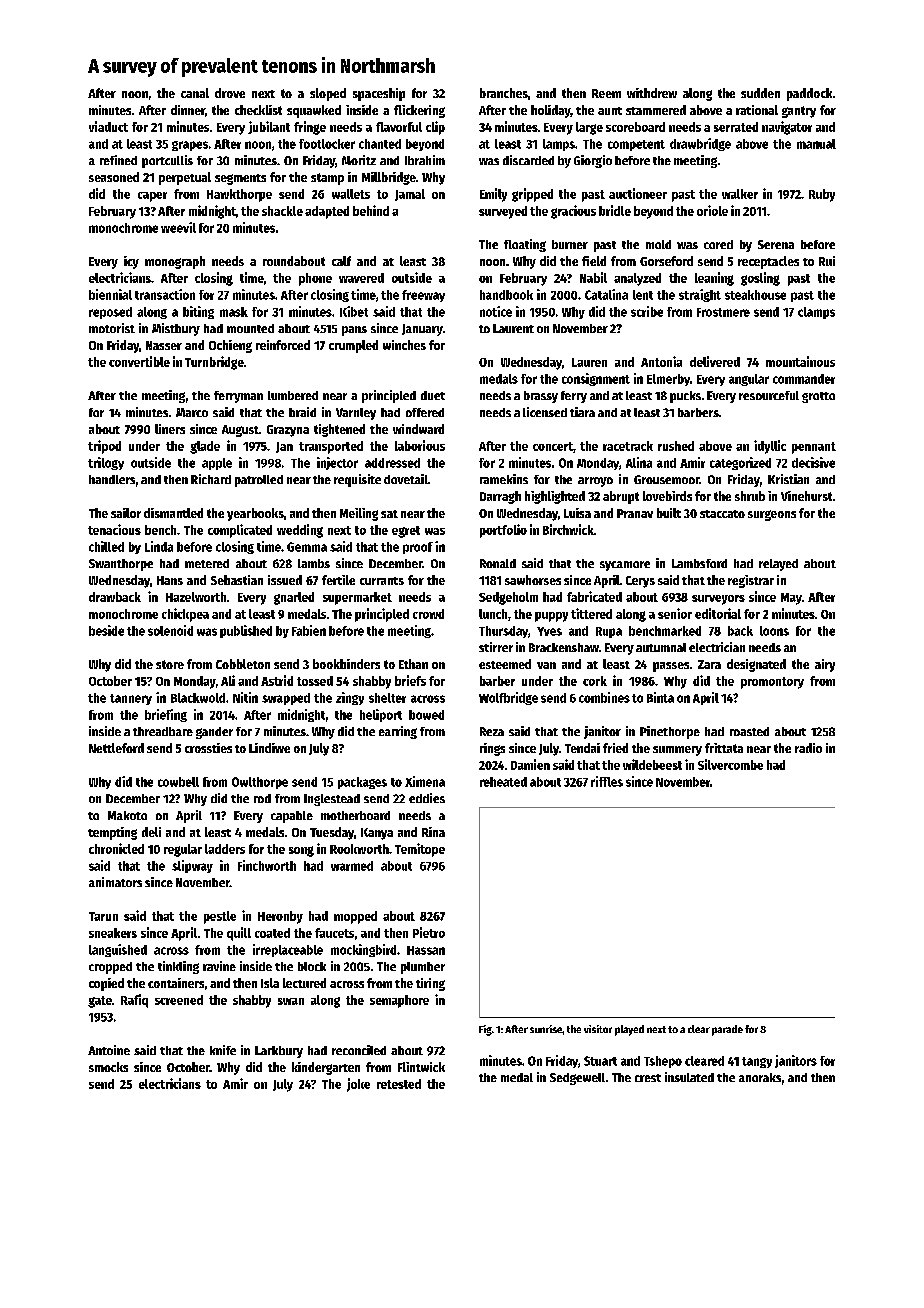 This page has width=924, height=1308. Describe the element at coordinates (577, 1079) in the page. I see `Sedgewell` at that location.
